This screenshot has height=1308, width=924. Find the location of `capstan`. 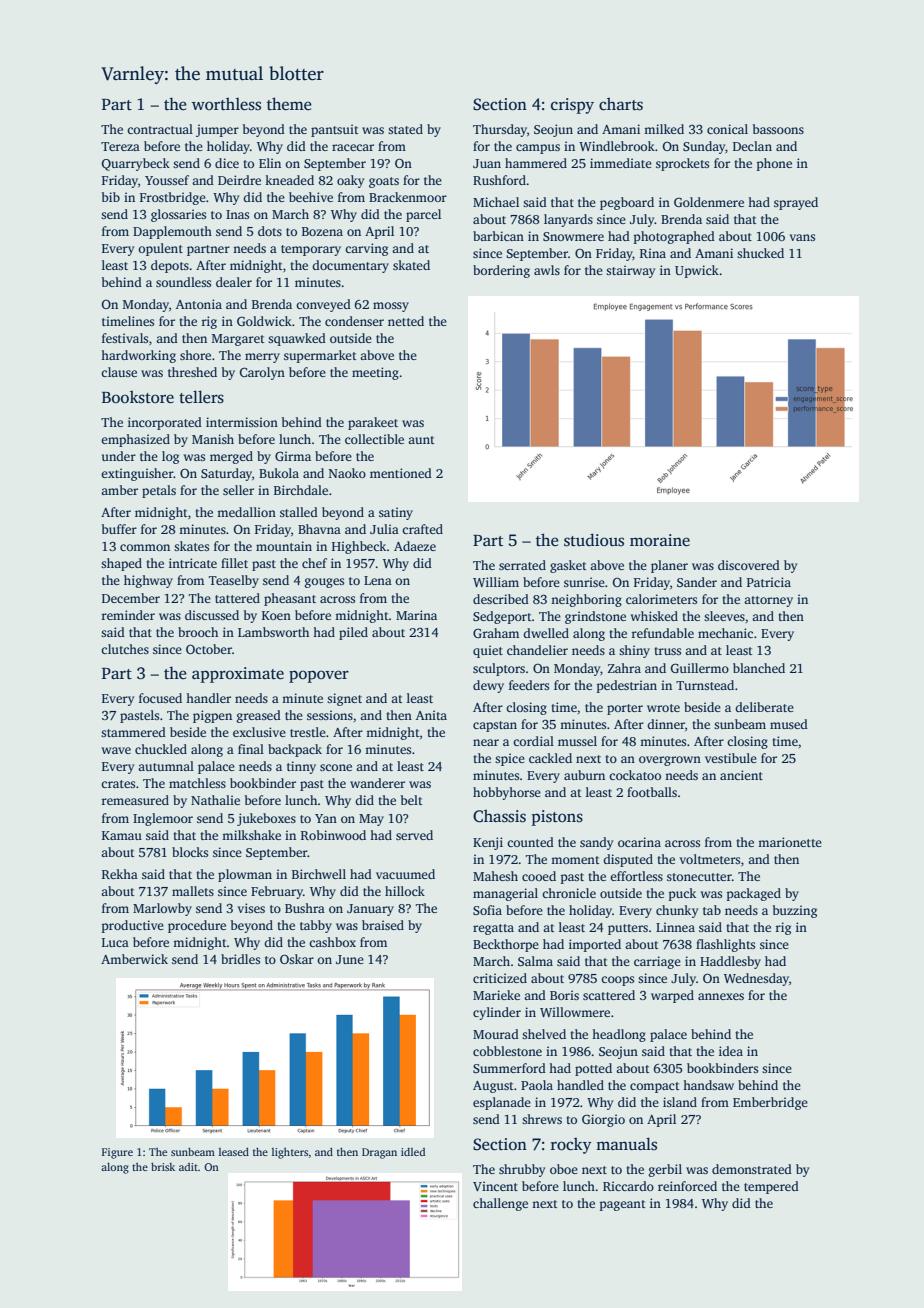

capstan is located at coordinates (495, 726).
